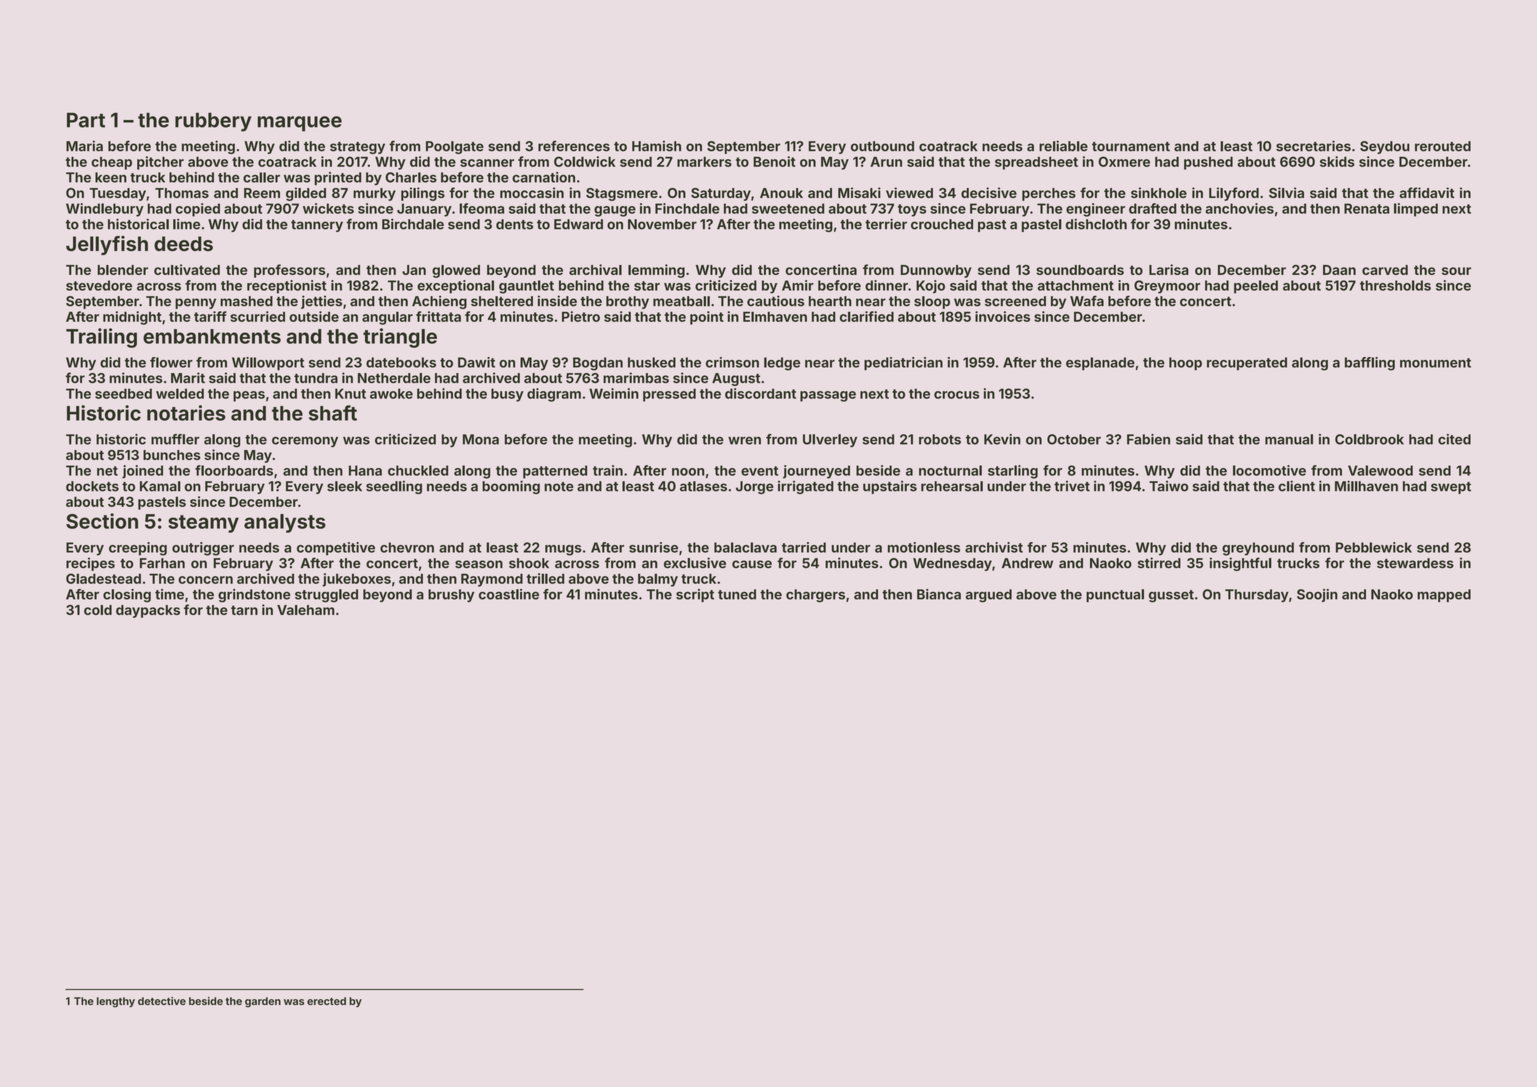 This image has height=1087, width=1537. I want to click on chargers, so click(815, 596).
